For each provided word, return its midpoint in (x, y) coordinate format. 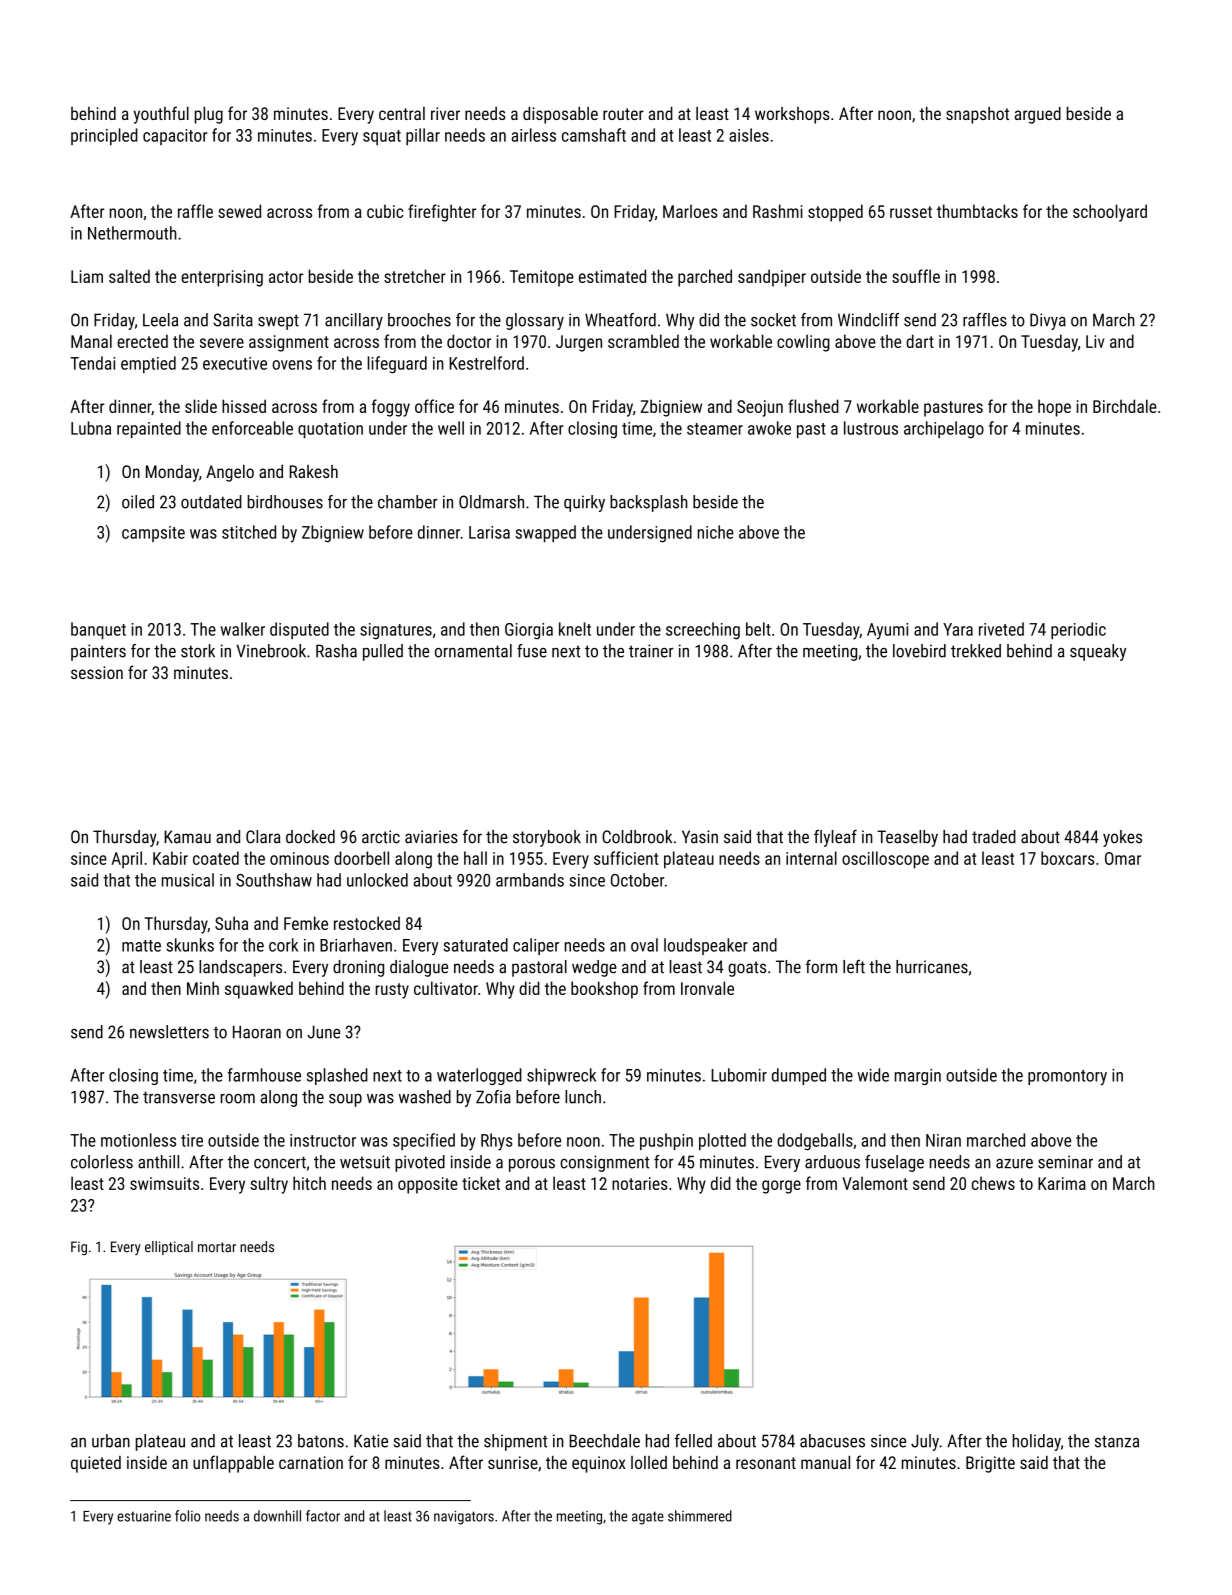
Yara (958, 629)
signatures (396, 631)
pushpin (666, 1141)
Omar (1123, 858)
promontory (1067, 1077)
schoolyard (1110, 213)
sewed (239, 211)
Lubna (91, 428)
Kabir (170, 858)
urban (111, 1441)
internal (811, 858)
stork (198, 651)
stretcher (415, 276)
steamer (715, 429)
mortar (217, 1247)
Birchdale (1125, 406)
